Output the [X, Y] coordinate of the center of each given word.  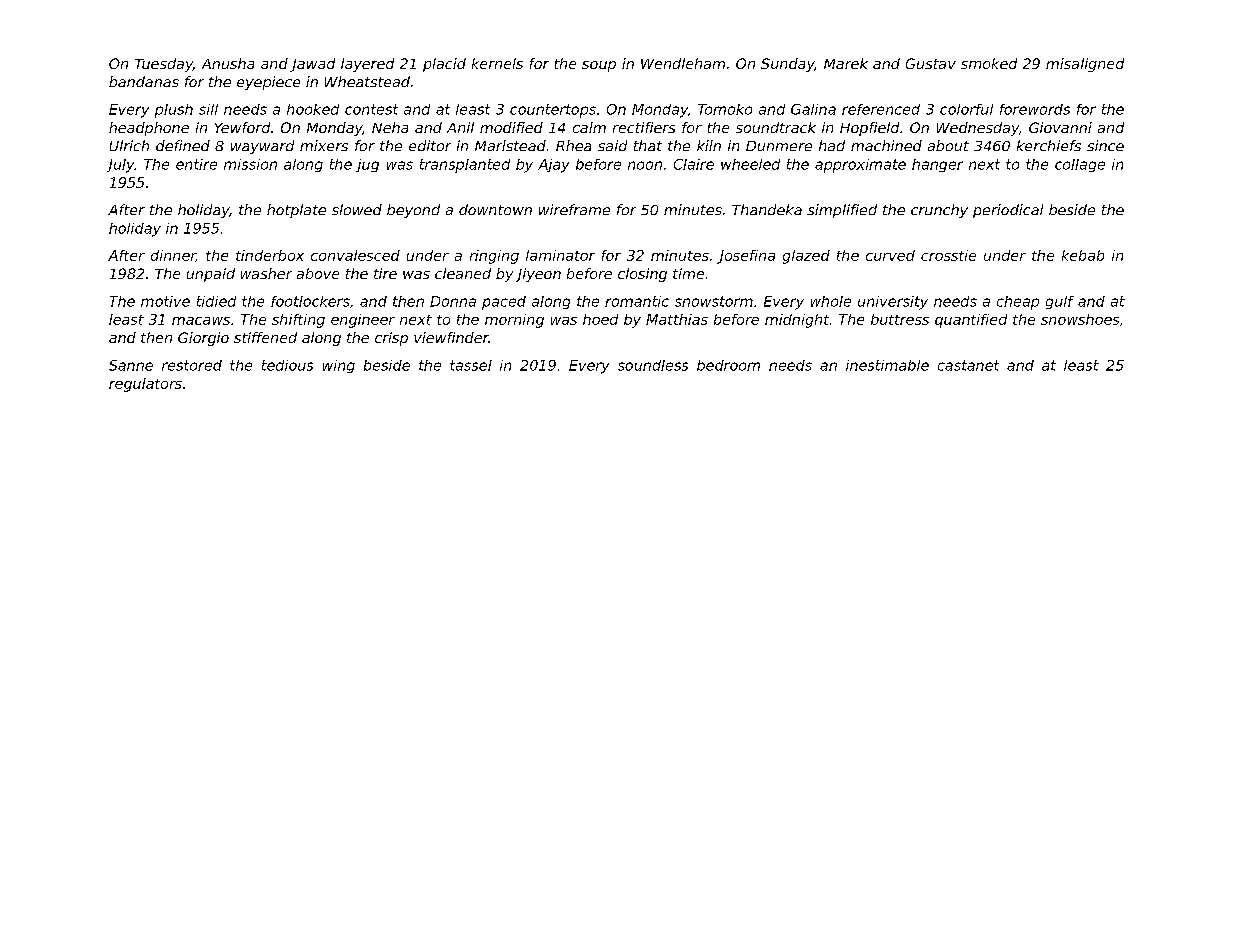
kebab [1083, 255]
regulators [145, 385]
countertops [553, 111]
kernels [497, 63]
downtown [495, 209]
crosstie [948, 255]
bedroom [728, 365]
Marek [846, 63]
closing [642, 275]
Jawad [312, 65]
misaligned [1085, 65]
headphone [149, 129]
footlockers [310, 301]
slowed [357, 209]
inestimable [887, 365]
